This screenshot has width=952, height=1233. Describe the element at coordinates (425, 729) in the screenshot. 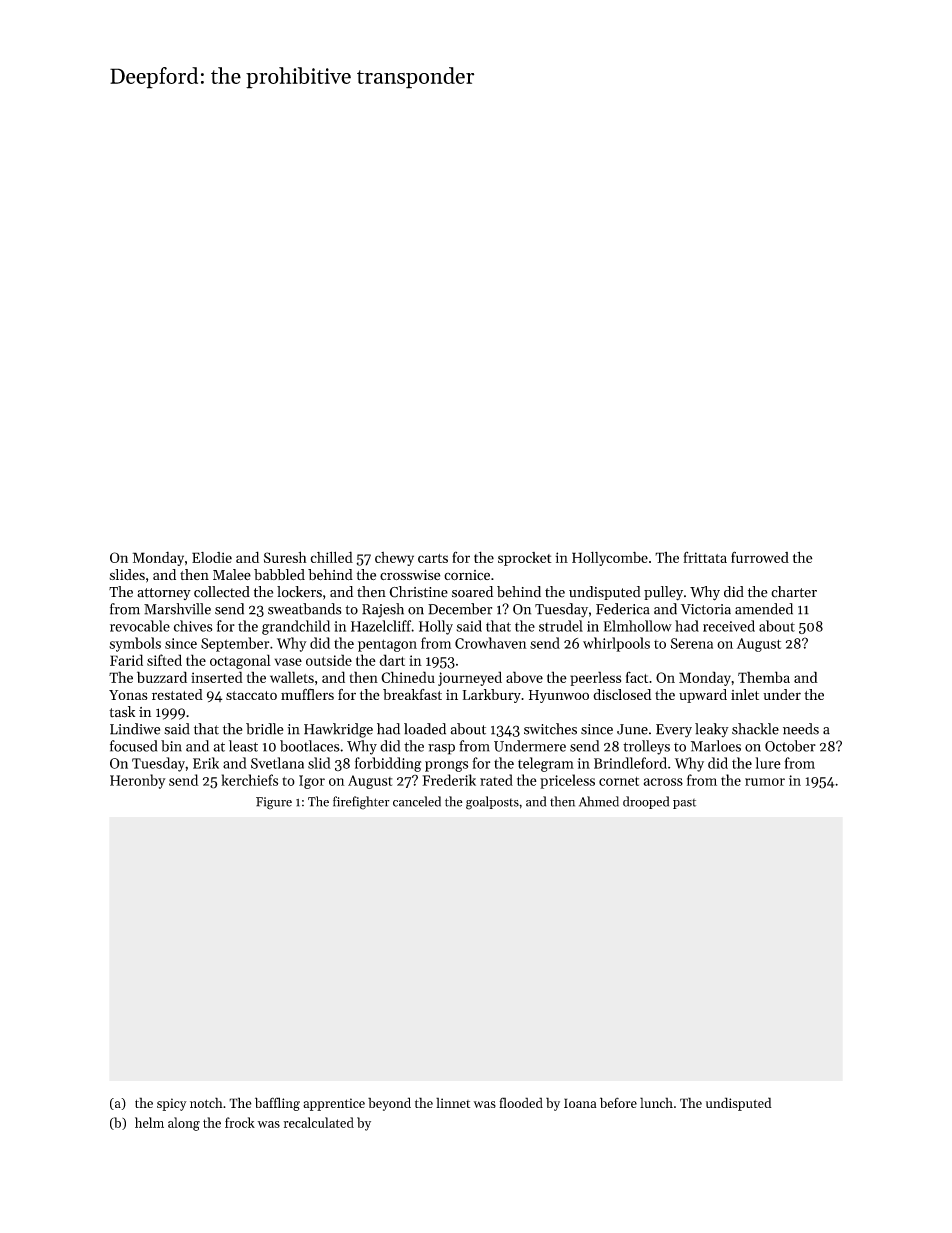

I see `loaded` at that location.
